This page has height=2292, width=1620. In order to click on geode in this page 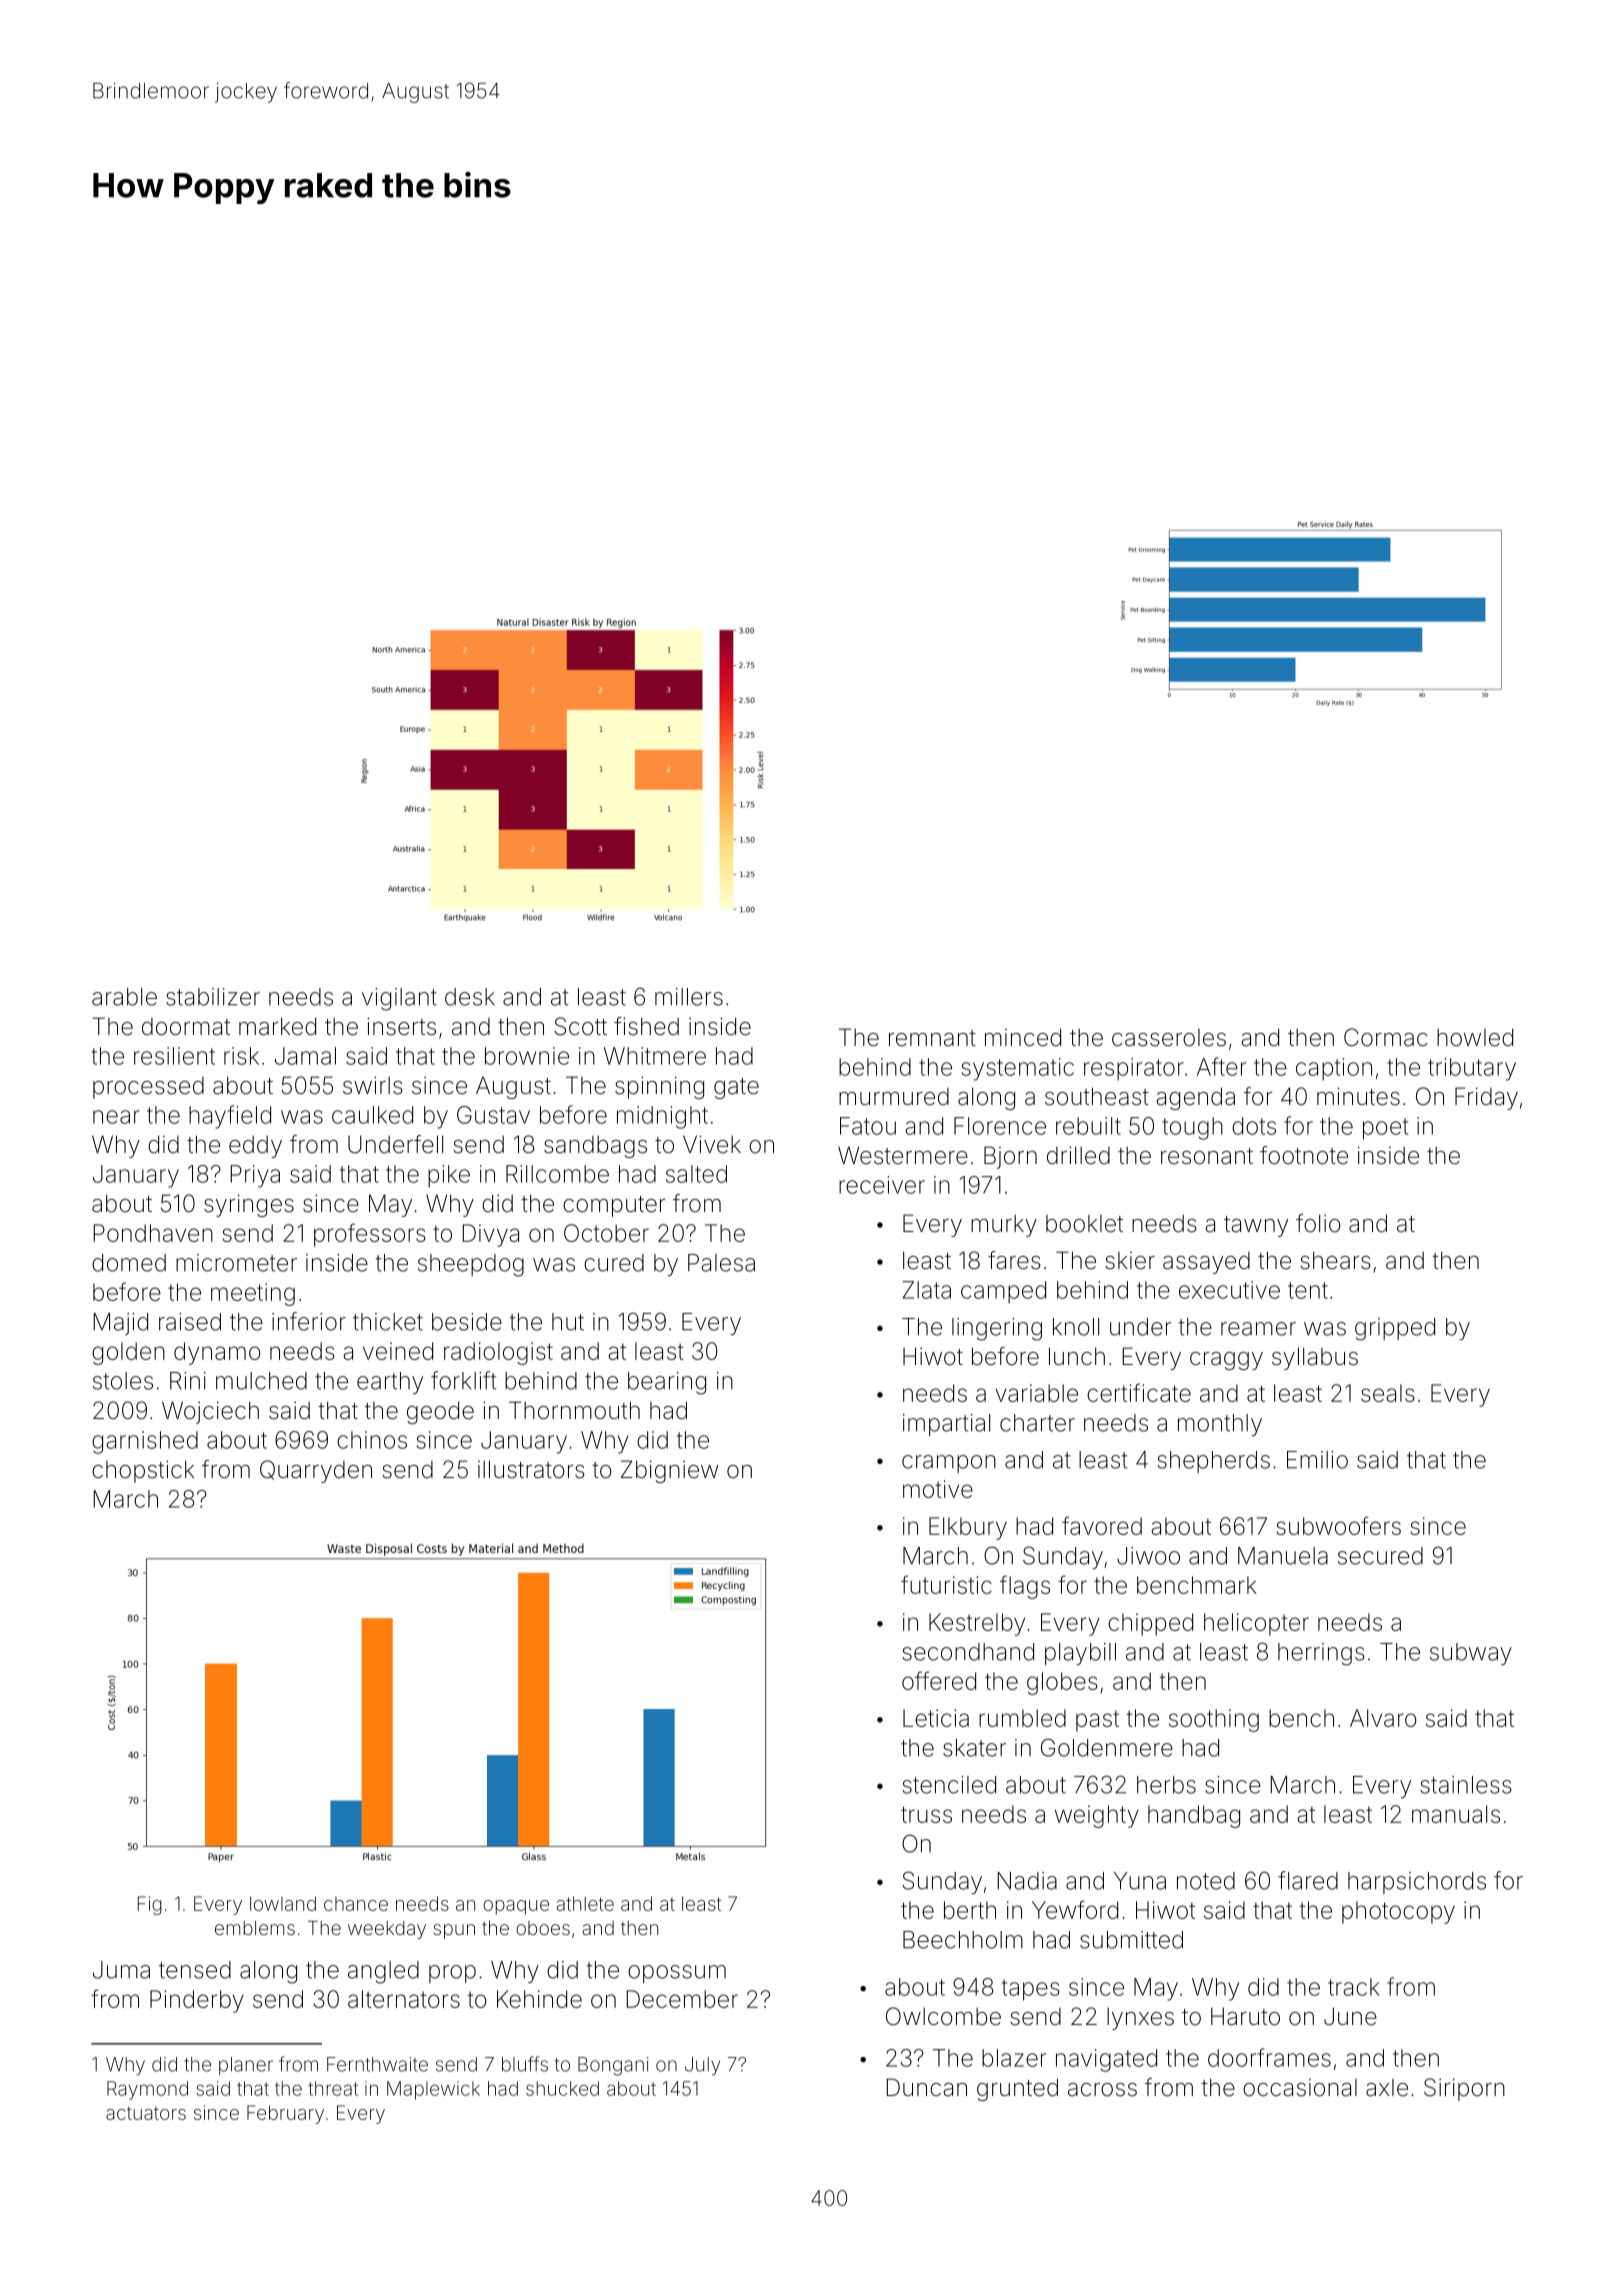, I will do `click(440, 1412)`.
